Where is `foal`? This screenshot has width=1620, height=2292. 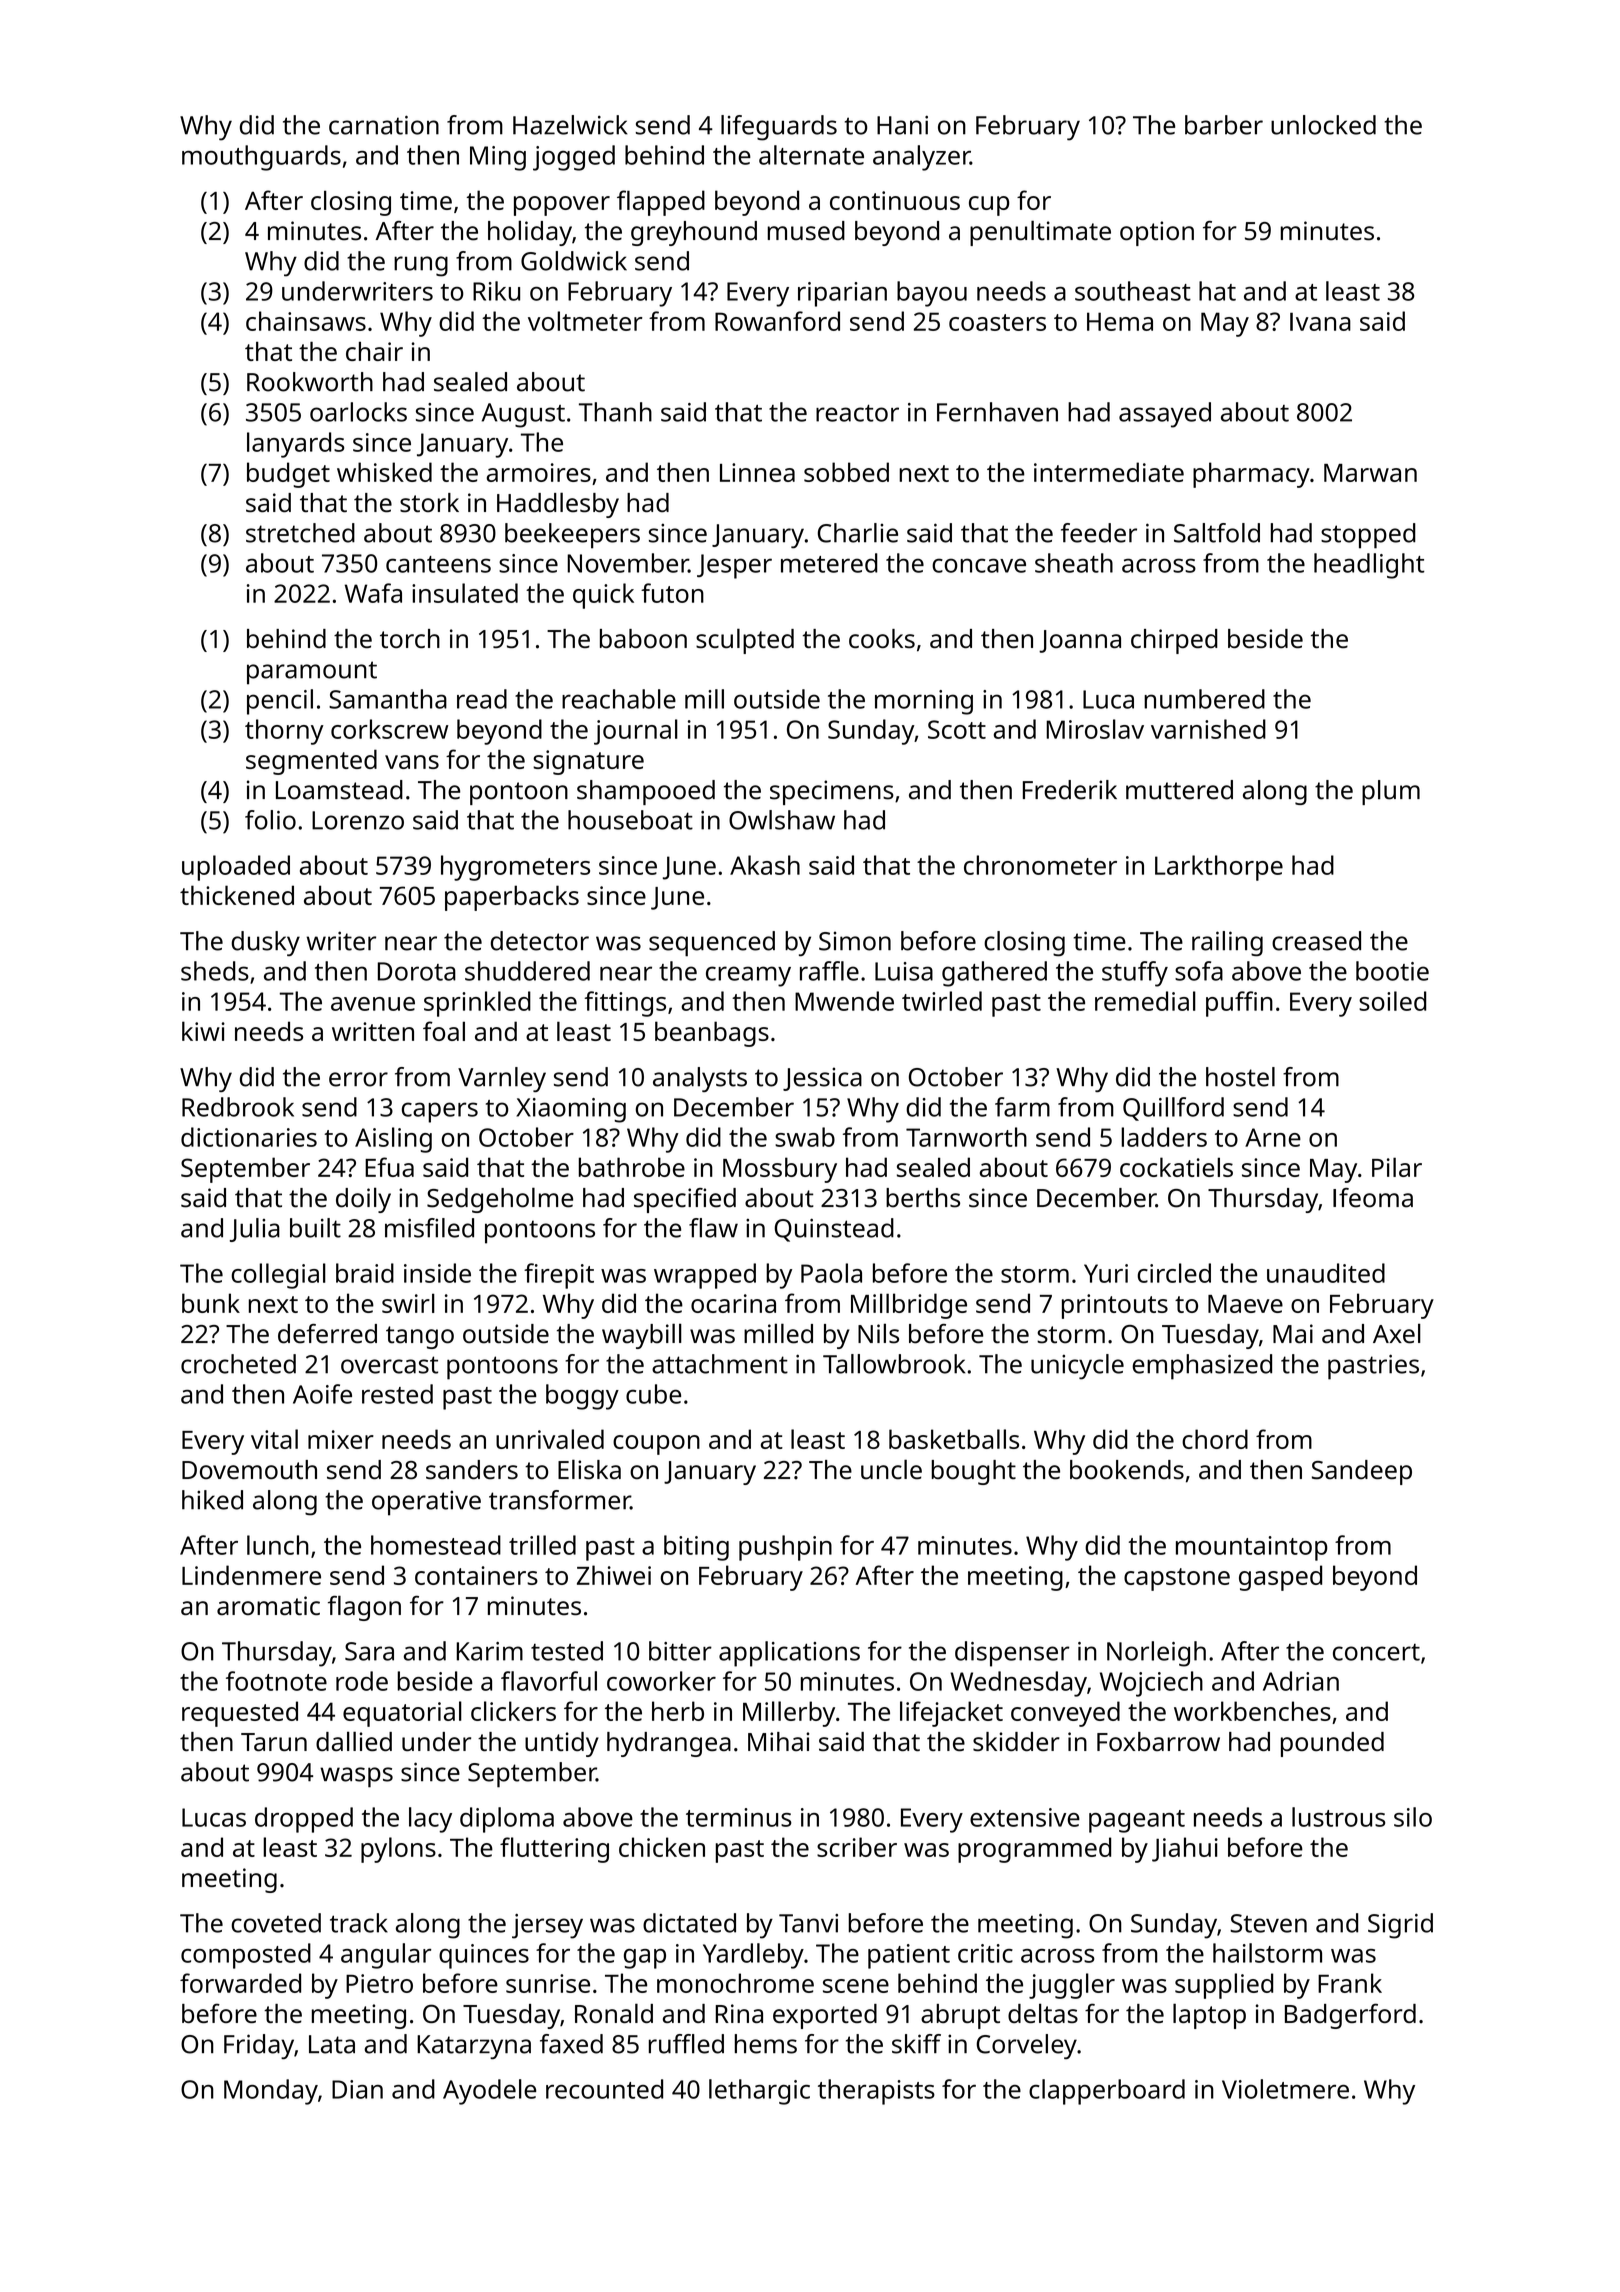 foal is located at coordinates (444, 1031).
